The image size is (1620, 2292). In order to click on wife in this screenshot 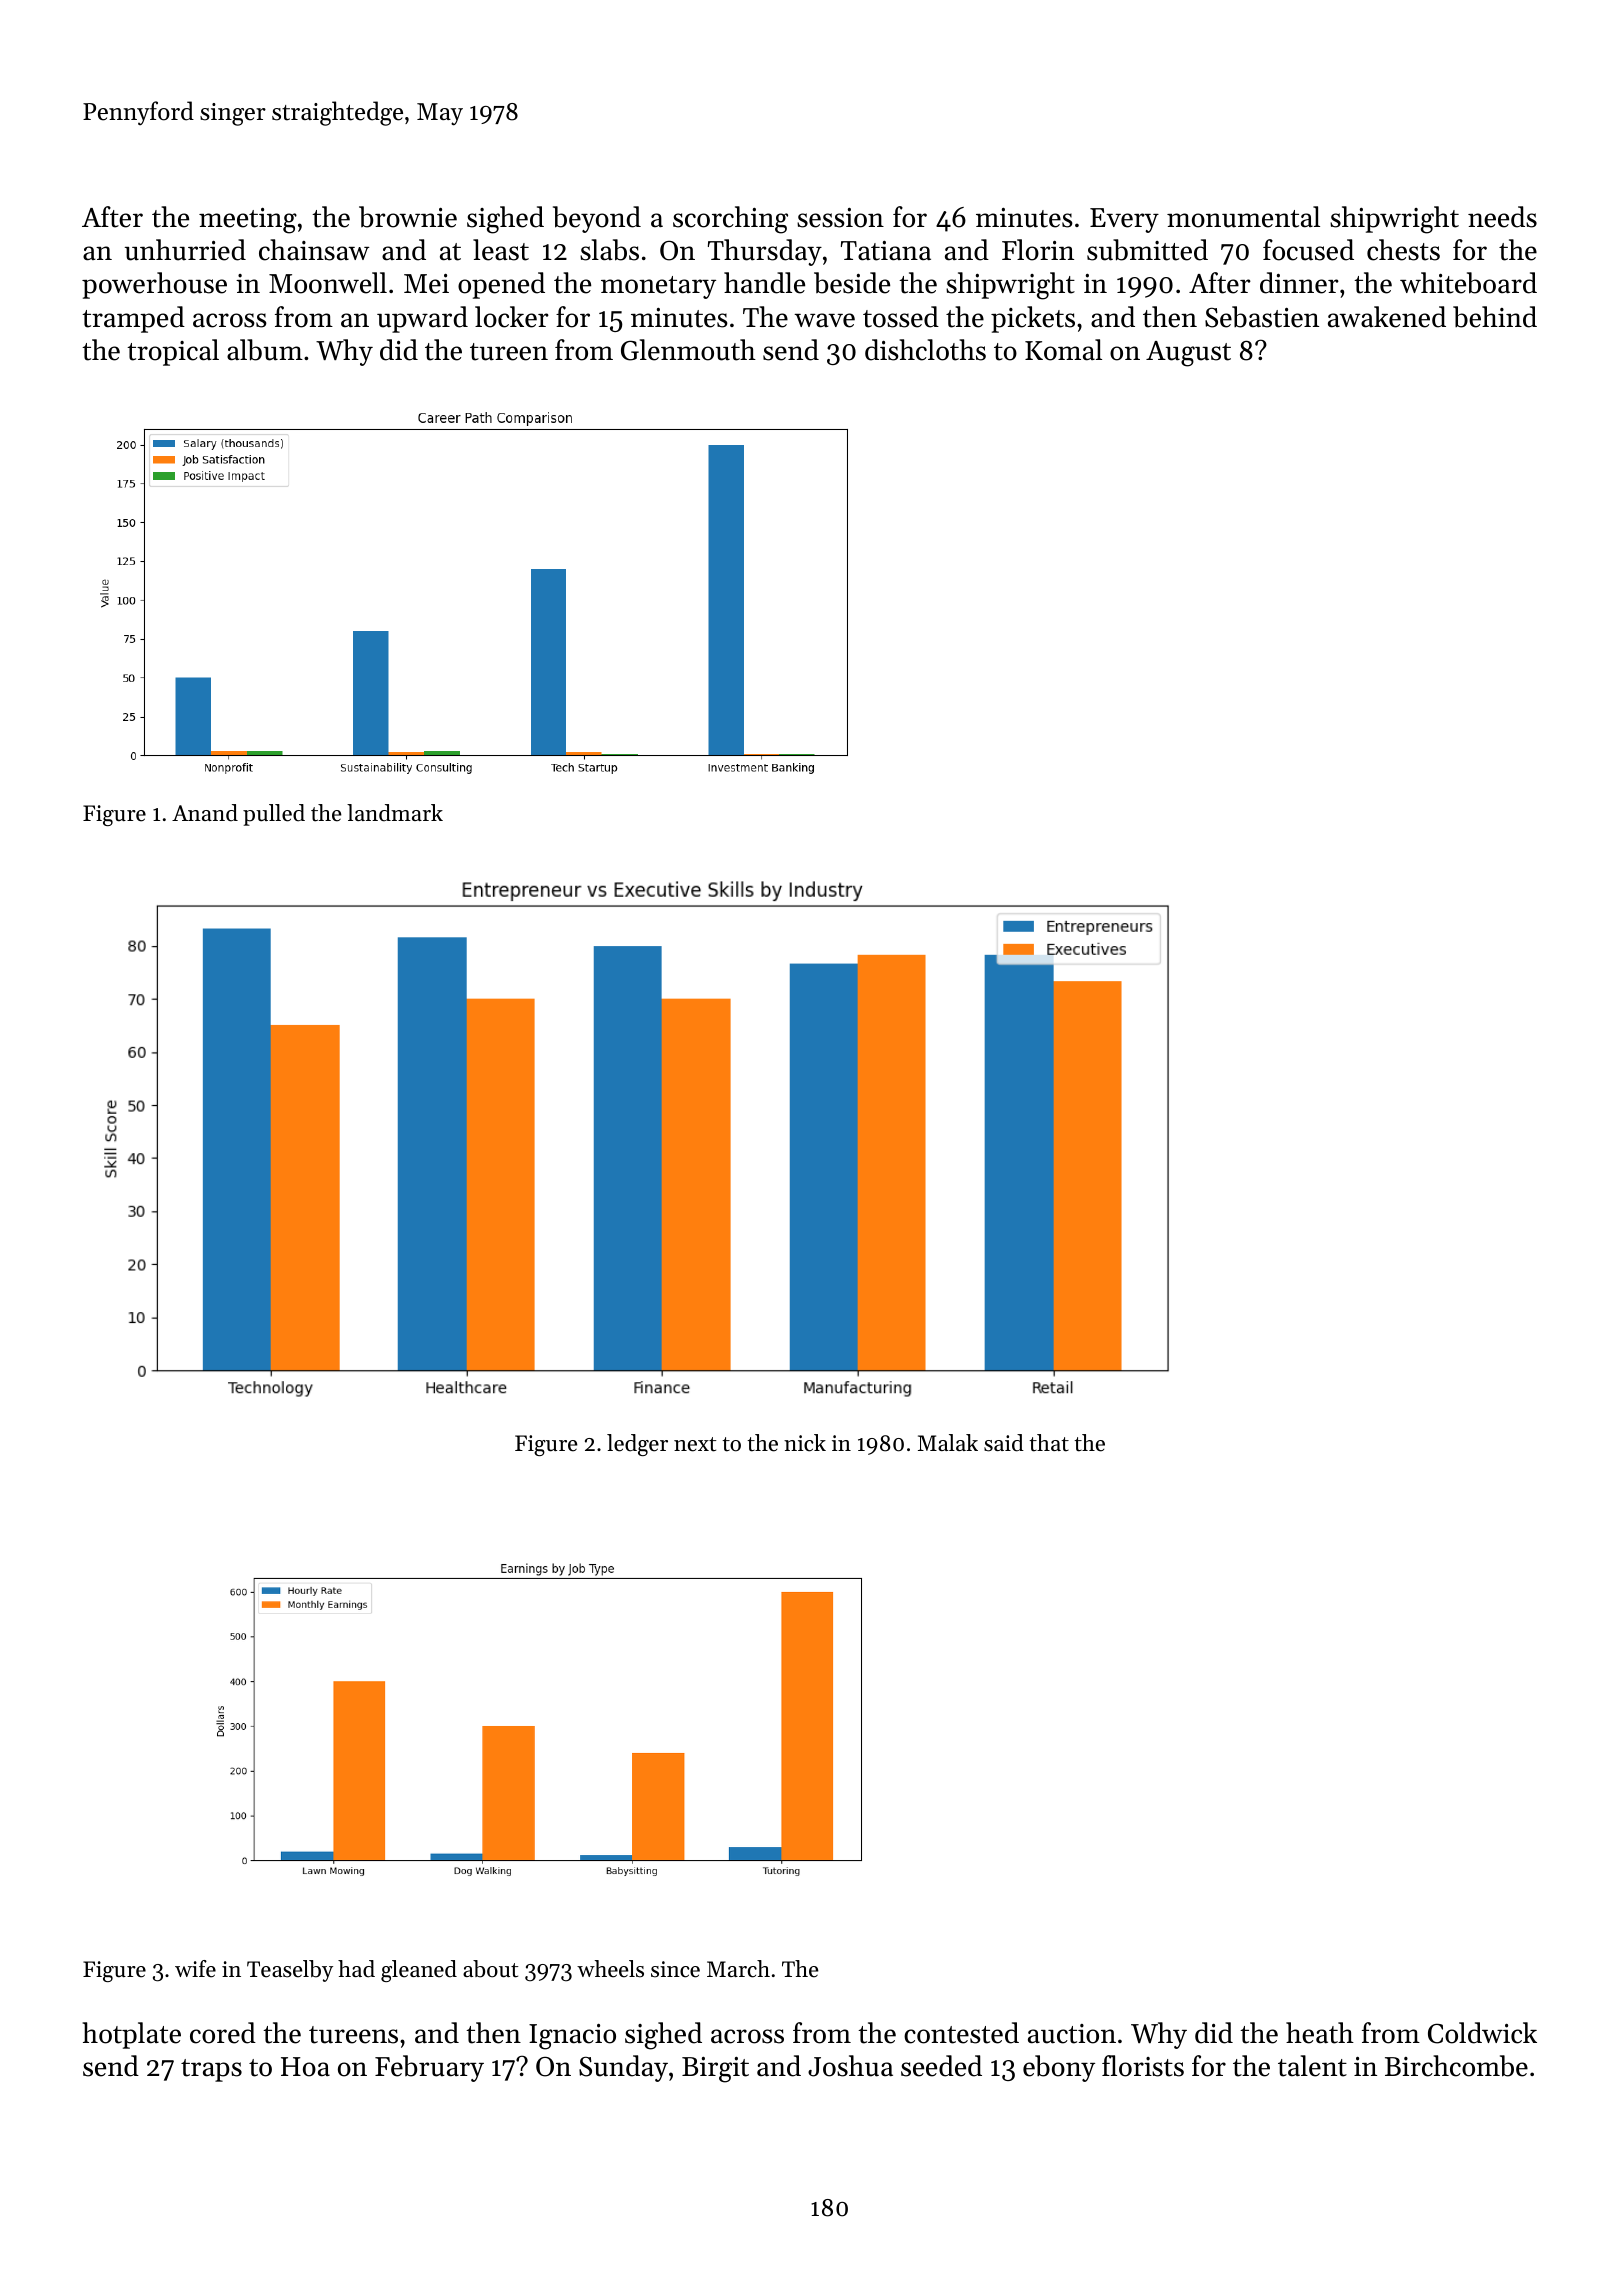, I will do `click(195, 1969)`.
